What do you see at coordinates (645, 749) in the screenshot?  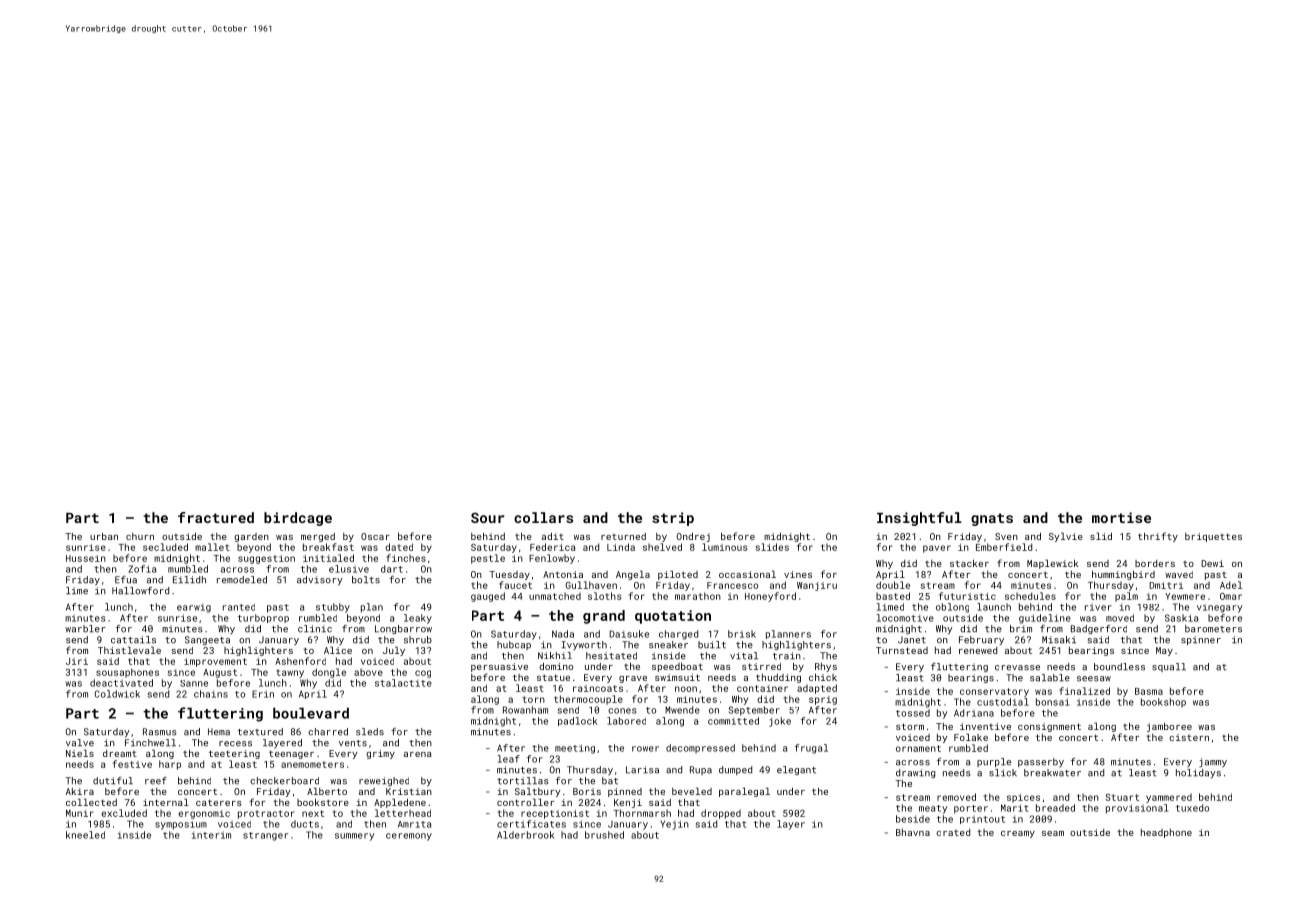 I see `rower` at bounding box center [645, 749].
